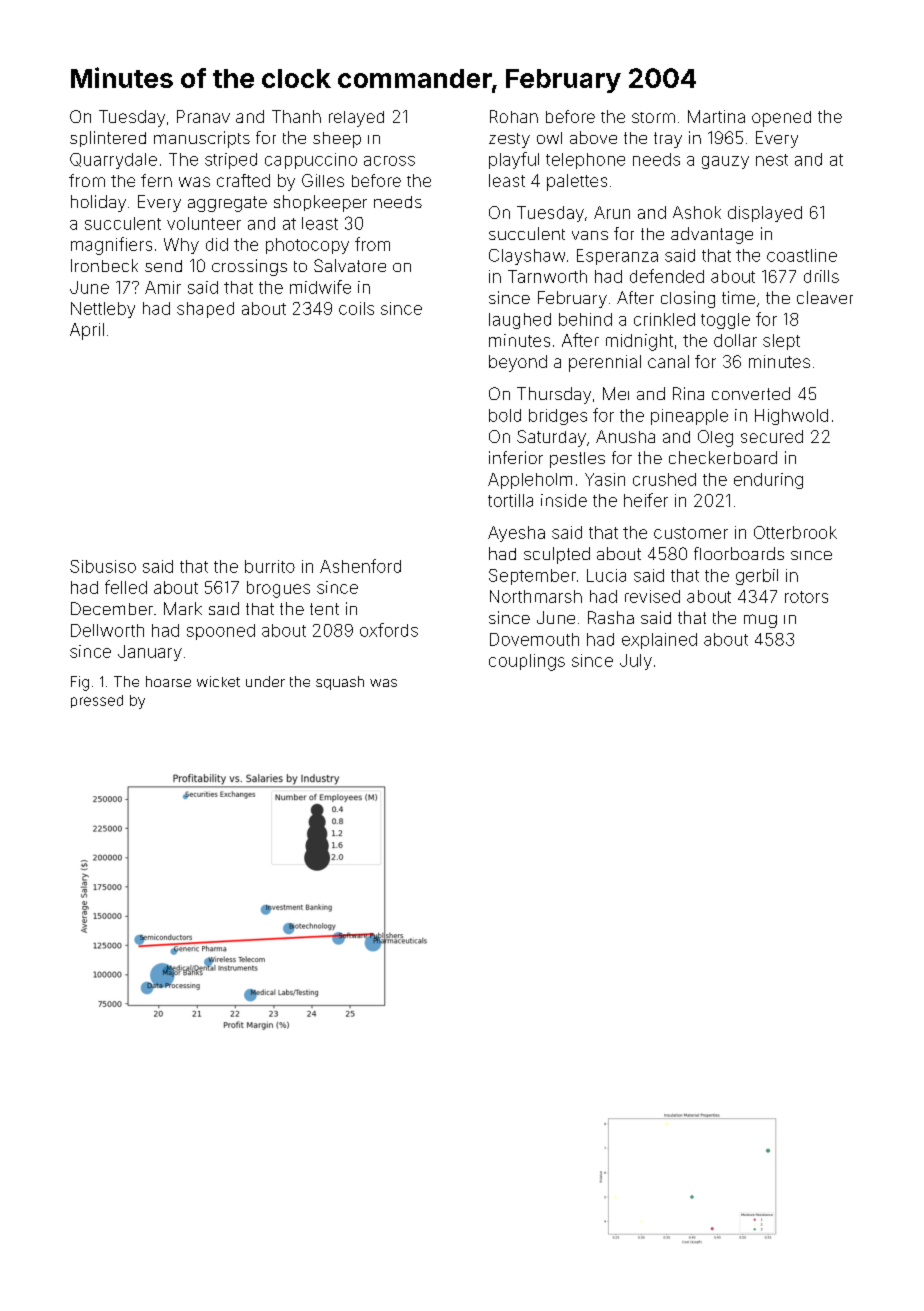 Image resolution: width=924 pixels, height=1311 pixels. Describe the element at coordinates (107, 630) in the screenshot. I see `Dellworth` at that location.
